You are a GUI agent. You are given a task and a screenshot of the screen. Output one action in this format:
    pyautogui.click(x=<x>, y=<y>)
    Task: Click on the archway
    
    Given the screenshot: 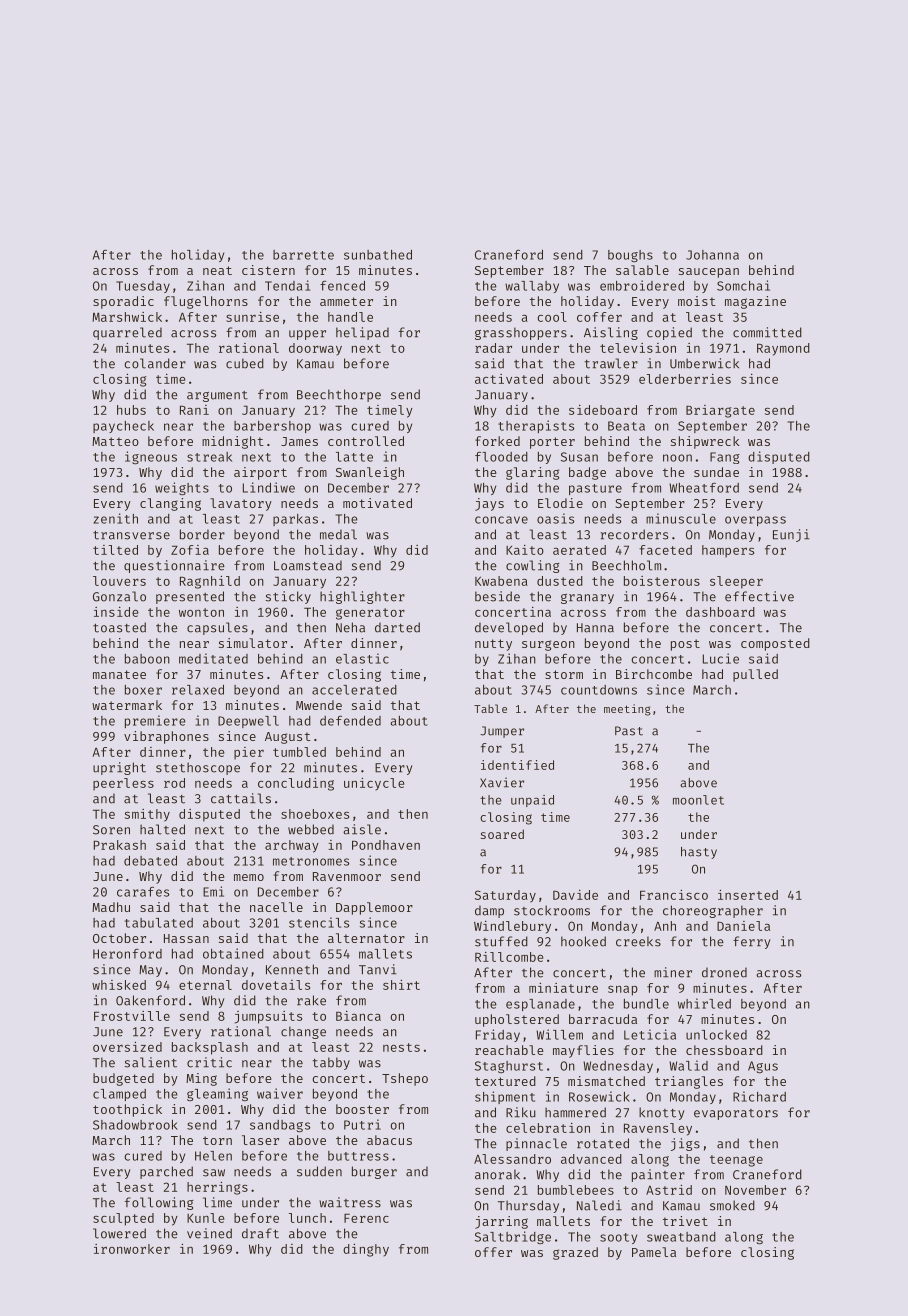 What is the action you would take?
    pyautogui.click(x=292, y=846)
